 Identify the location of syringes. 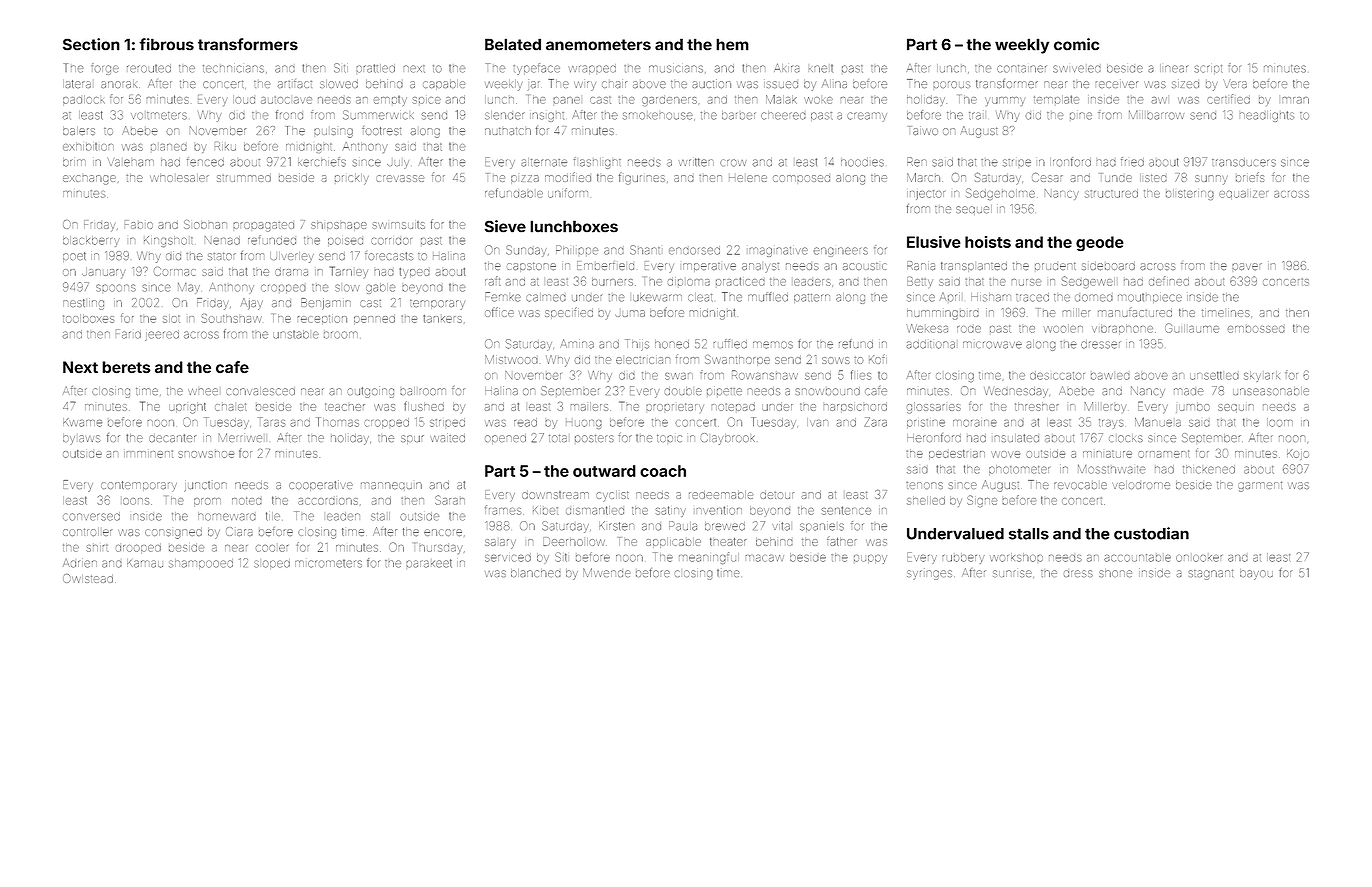
(929, 575).
